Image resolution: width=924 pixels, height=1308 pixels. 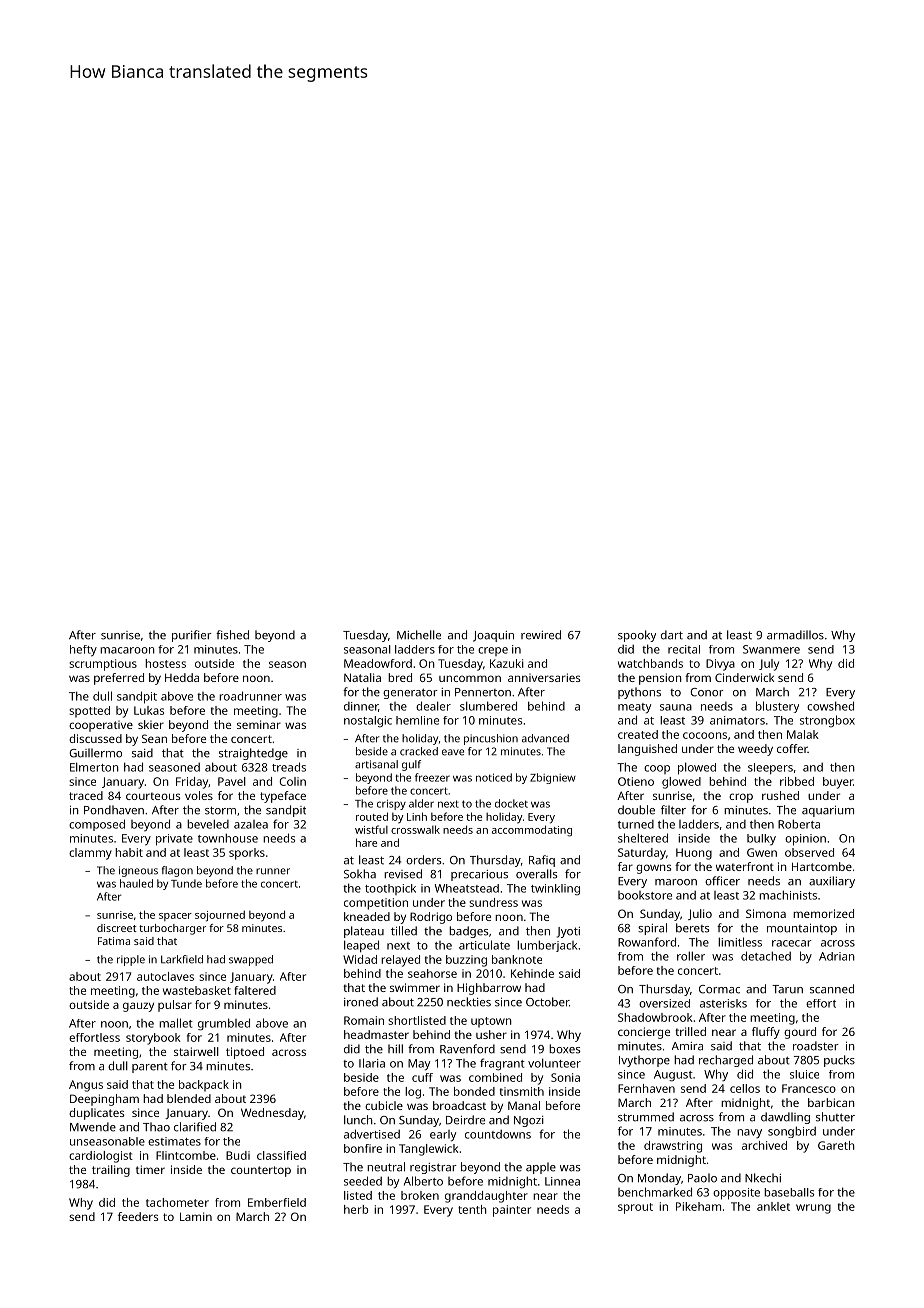 What do you see at coordinates (722, 881) in the page?
I see `officer` at bounding box center [722, 881].
